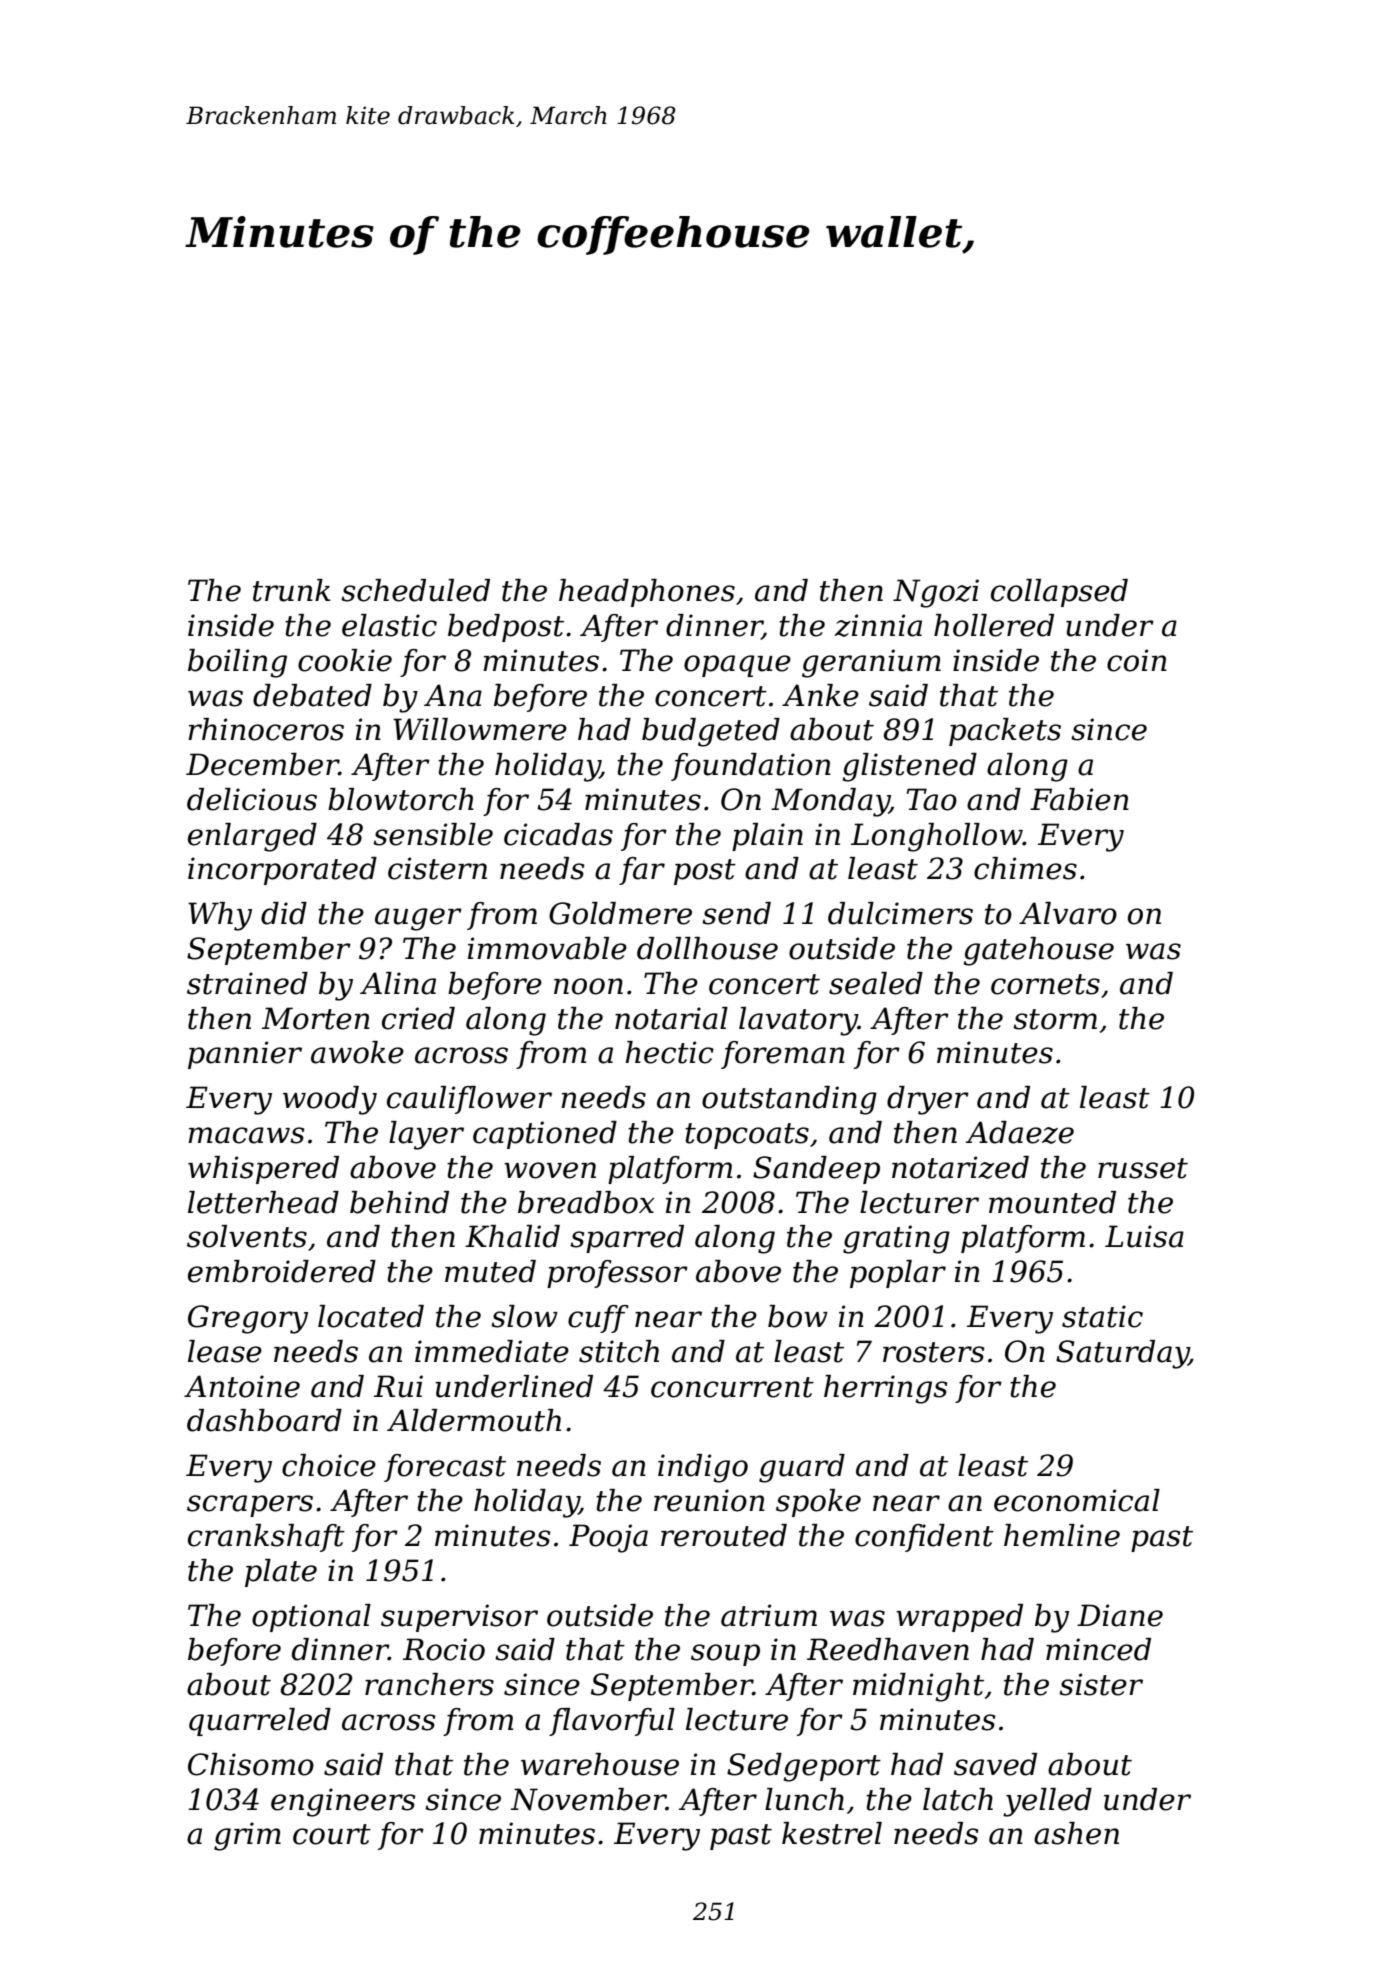 Image resolution: width=1386 pixels, height=1969 pixels. I want to click on collapsed, so click(1059, 593).
